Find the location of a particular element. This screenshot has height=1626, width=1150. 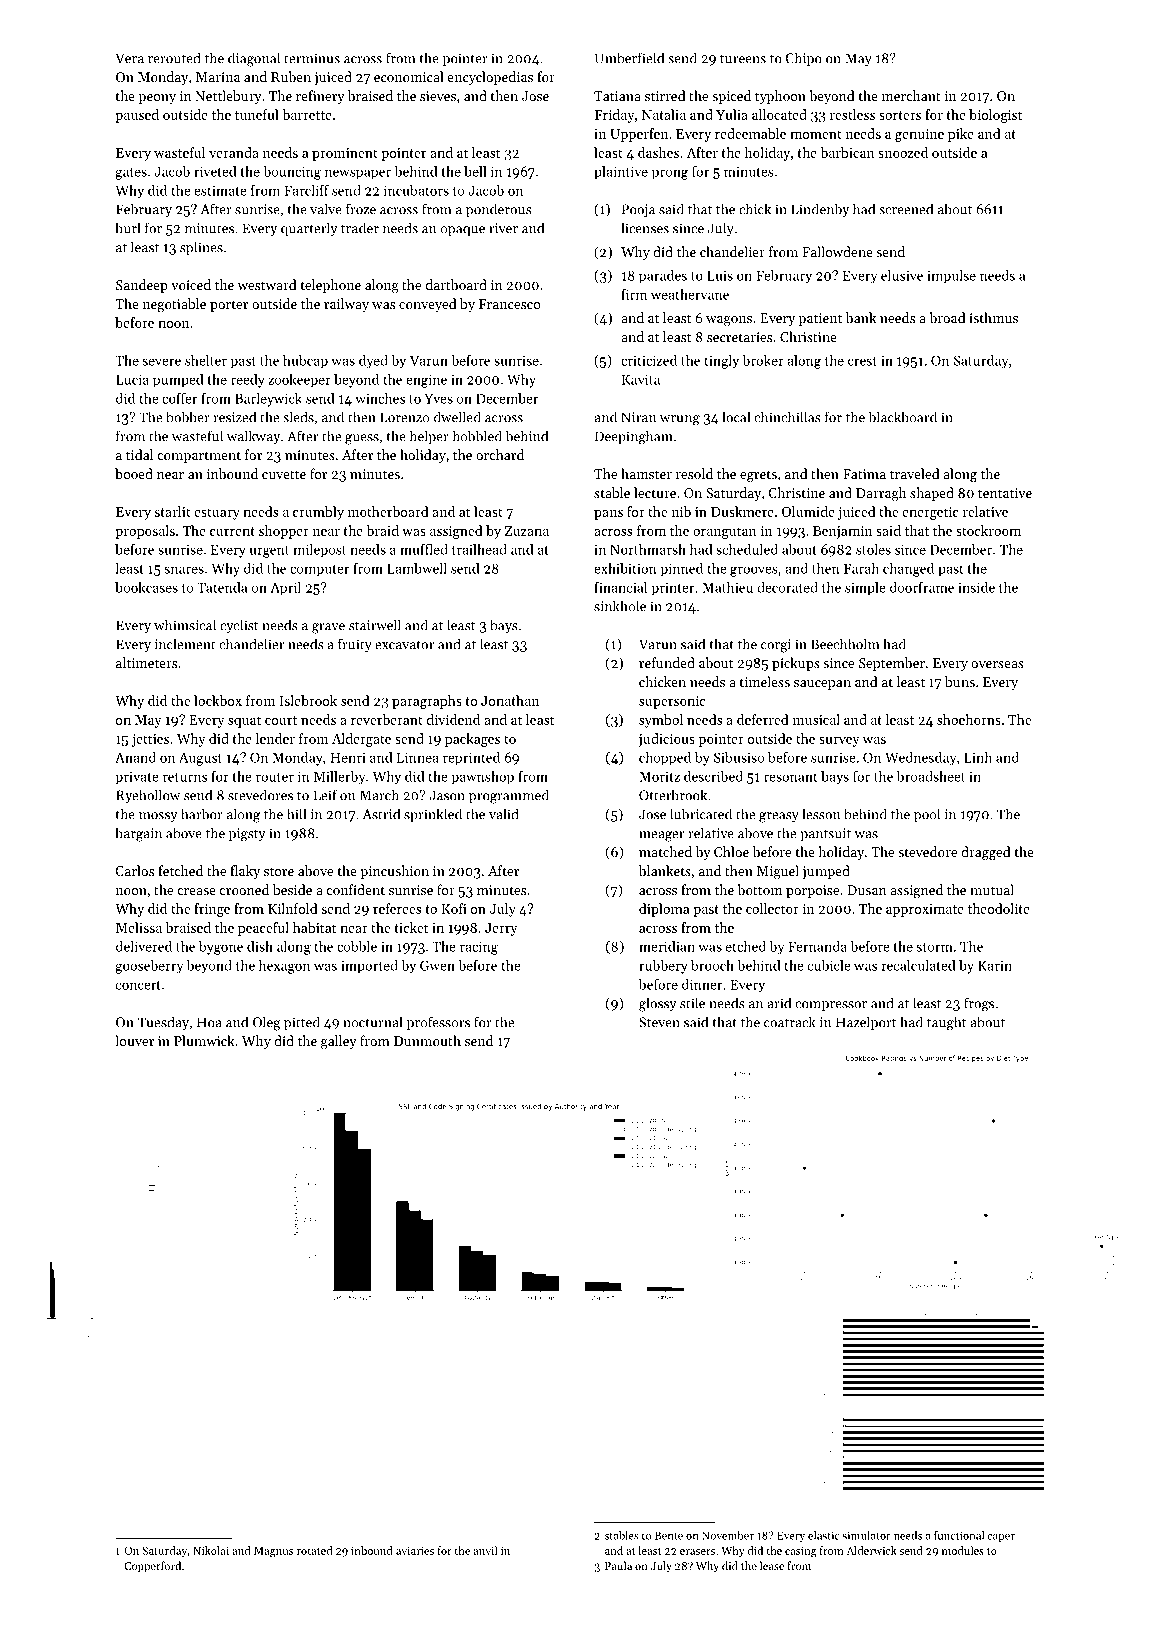

Lucia is located at coordinates (132, 379).
